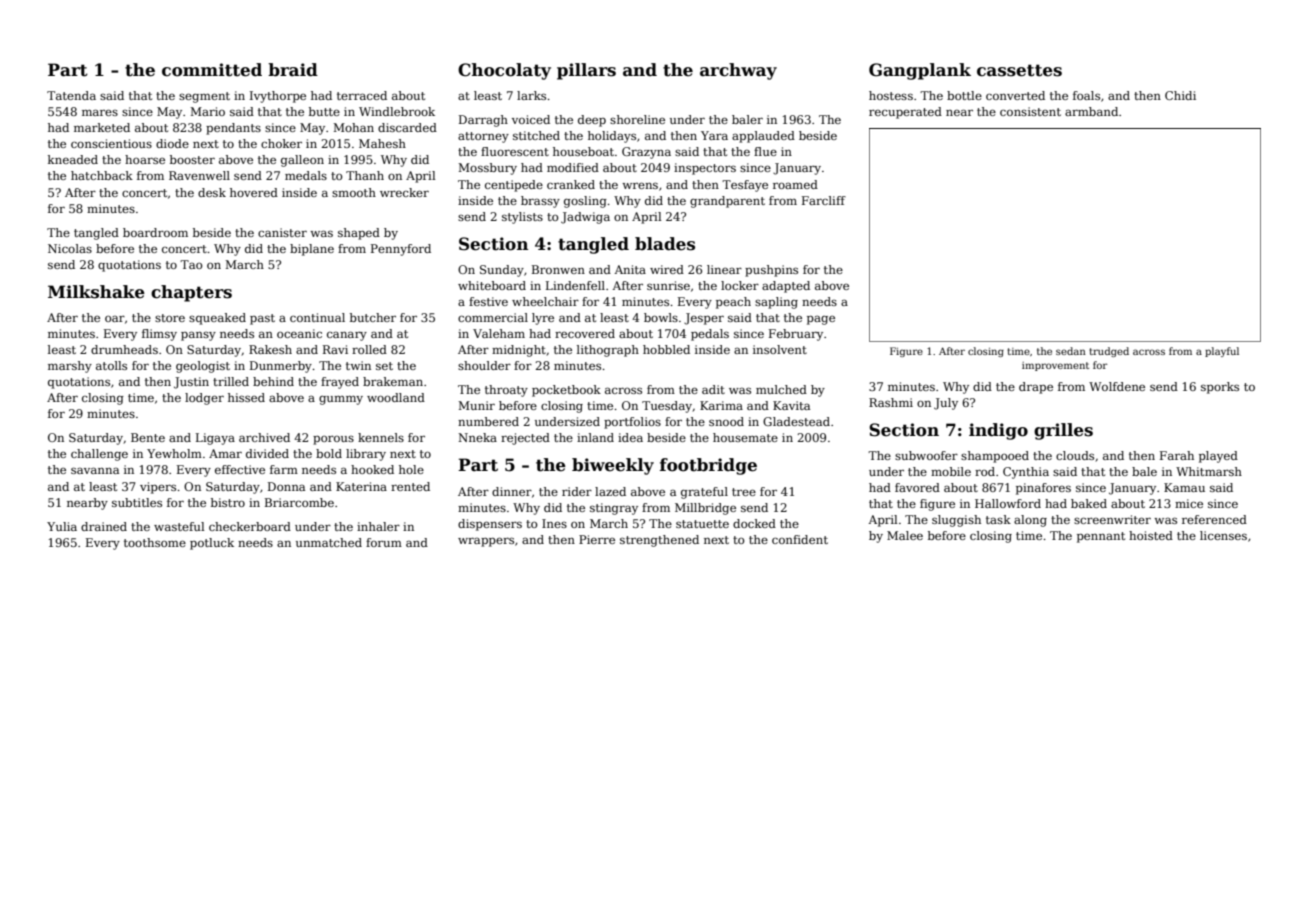 The width and height of the screenshot is (1308, 924). I want to click on geologist, so click(203, 367).
